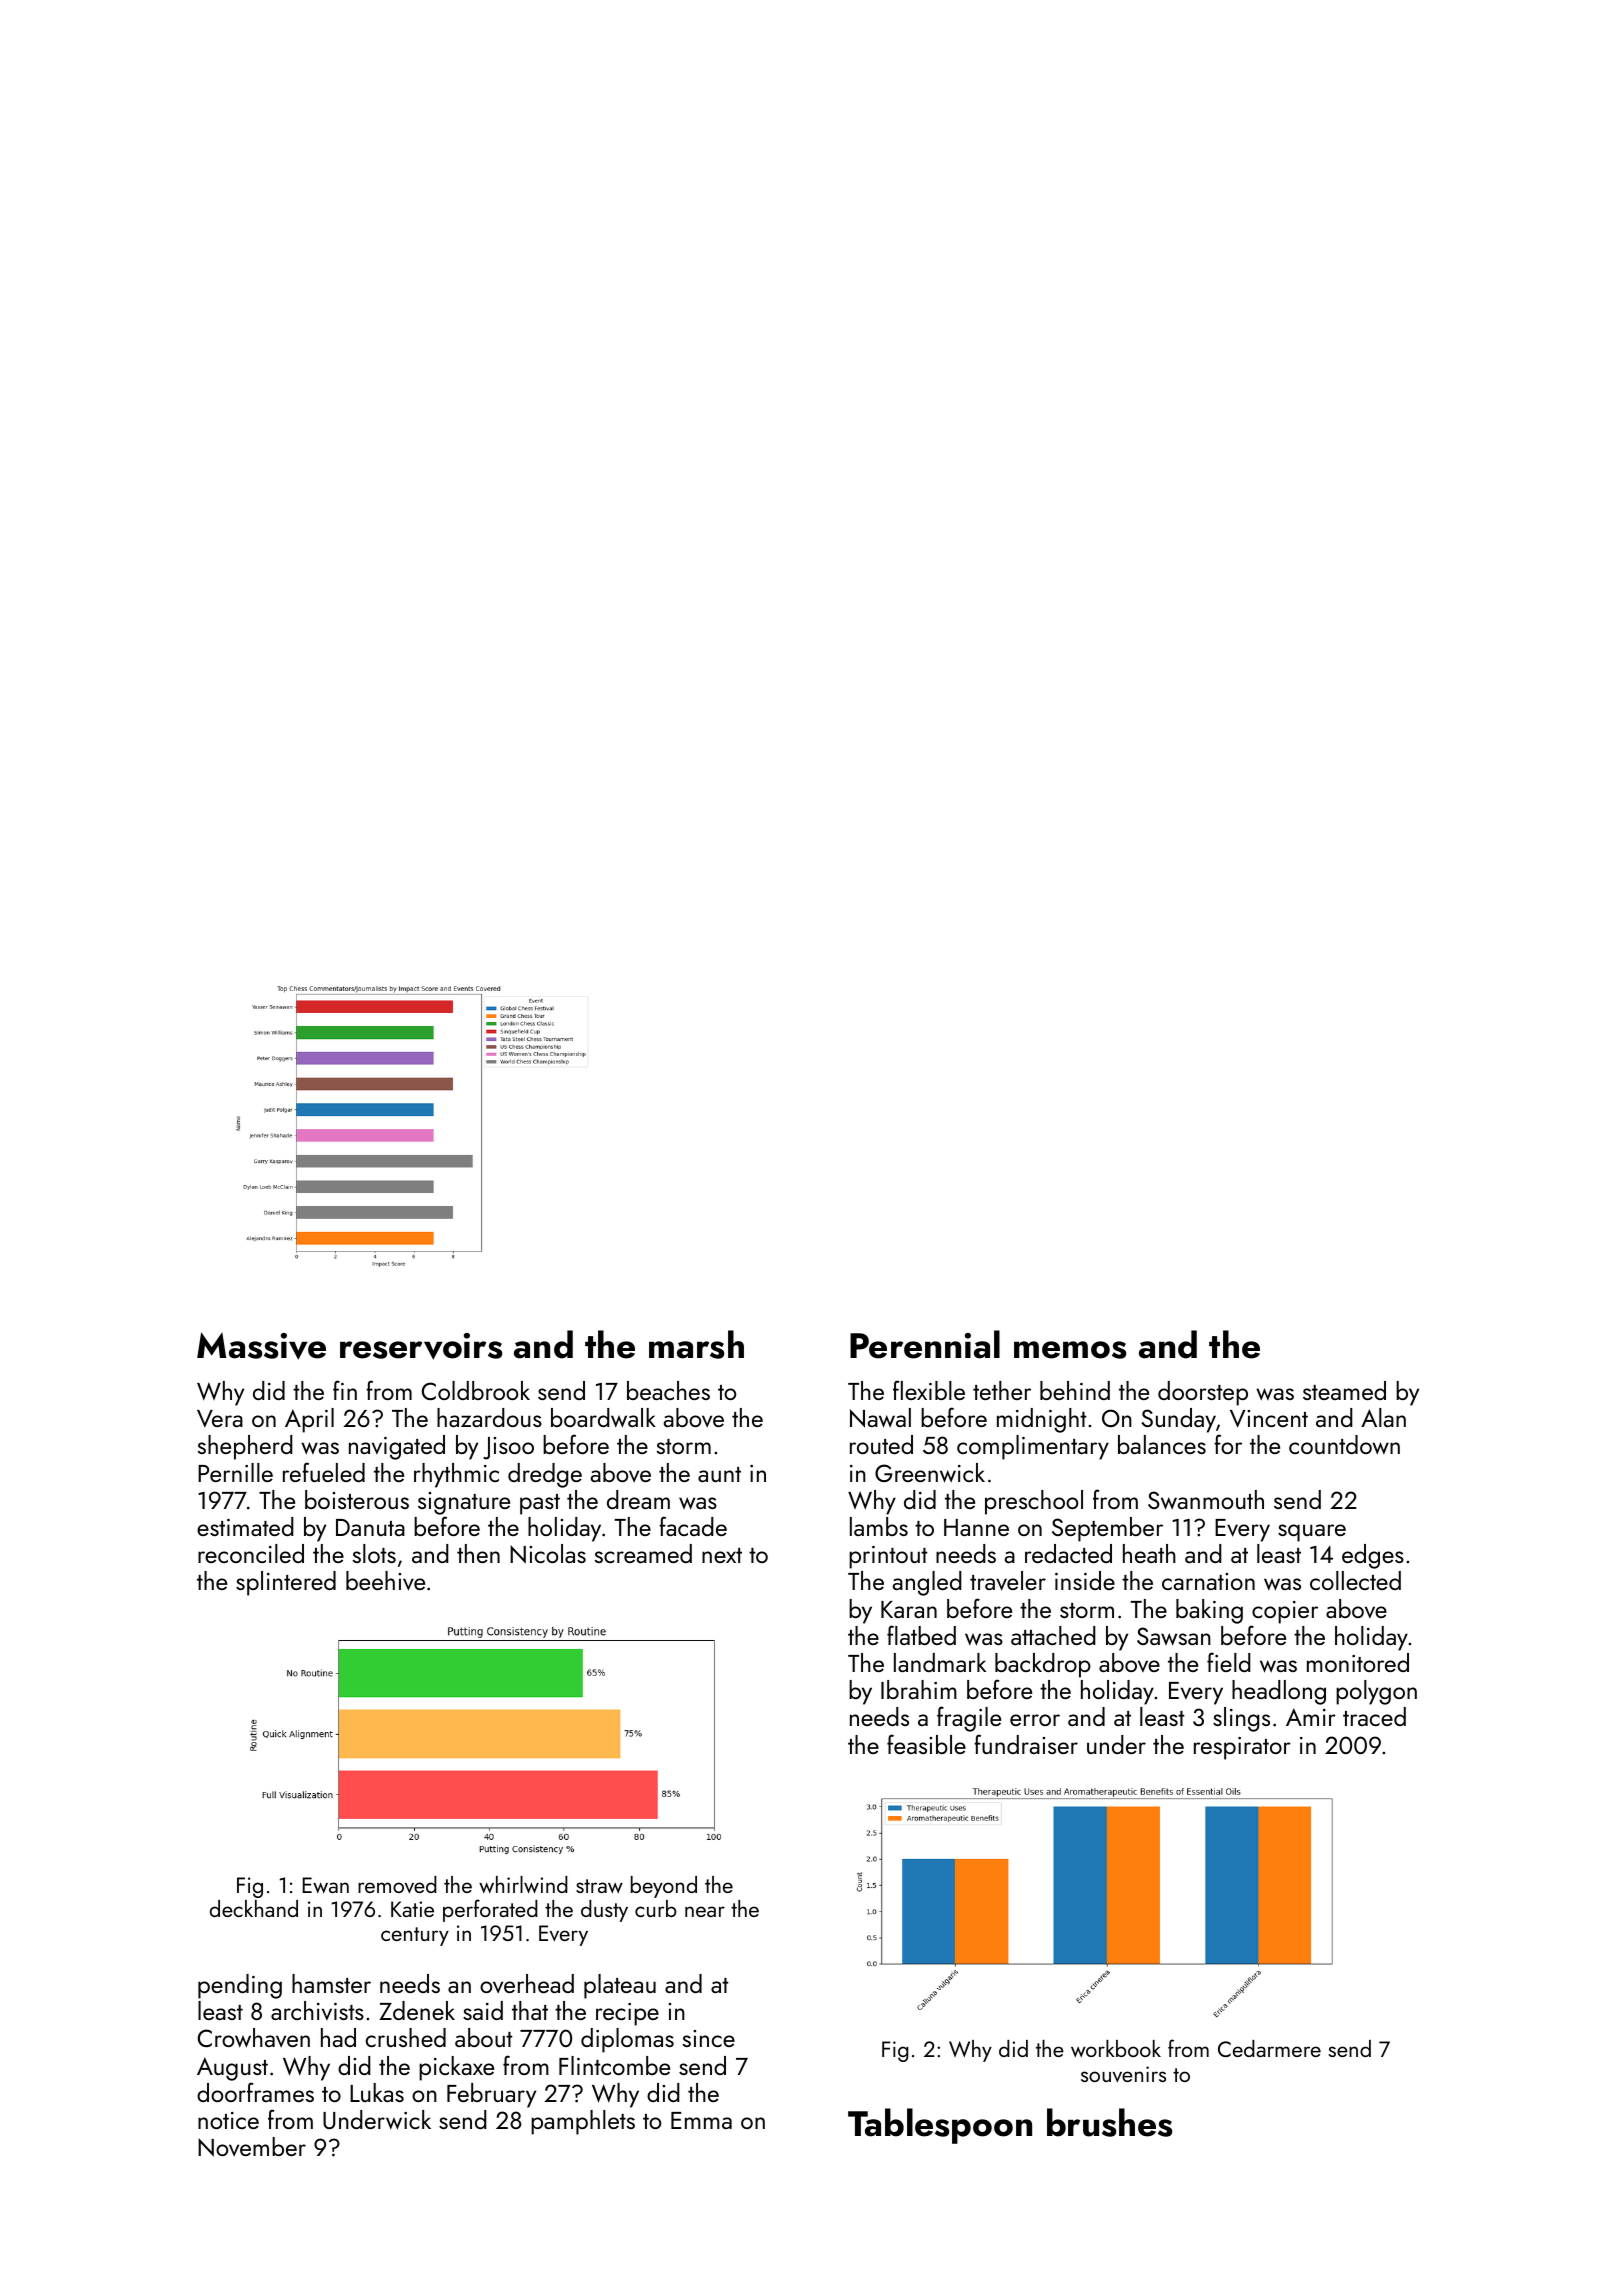  I want to click on collected, so click(1355, 1580).
